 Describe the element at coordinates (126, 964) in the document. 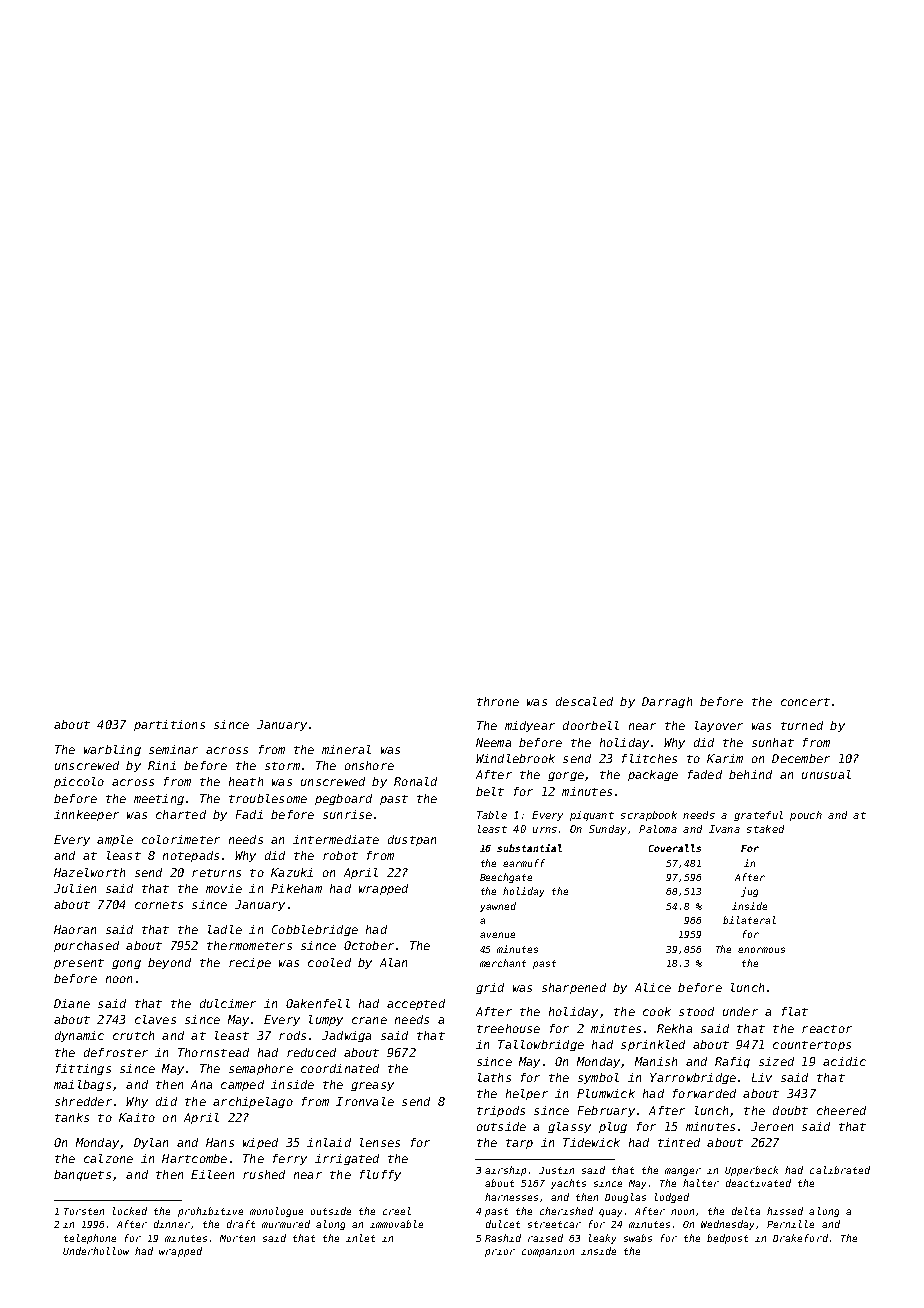

I see `gong` at that location.
